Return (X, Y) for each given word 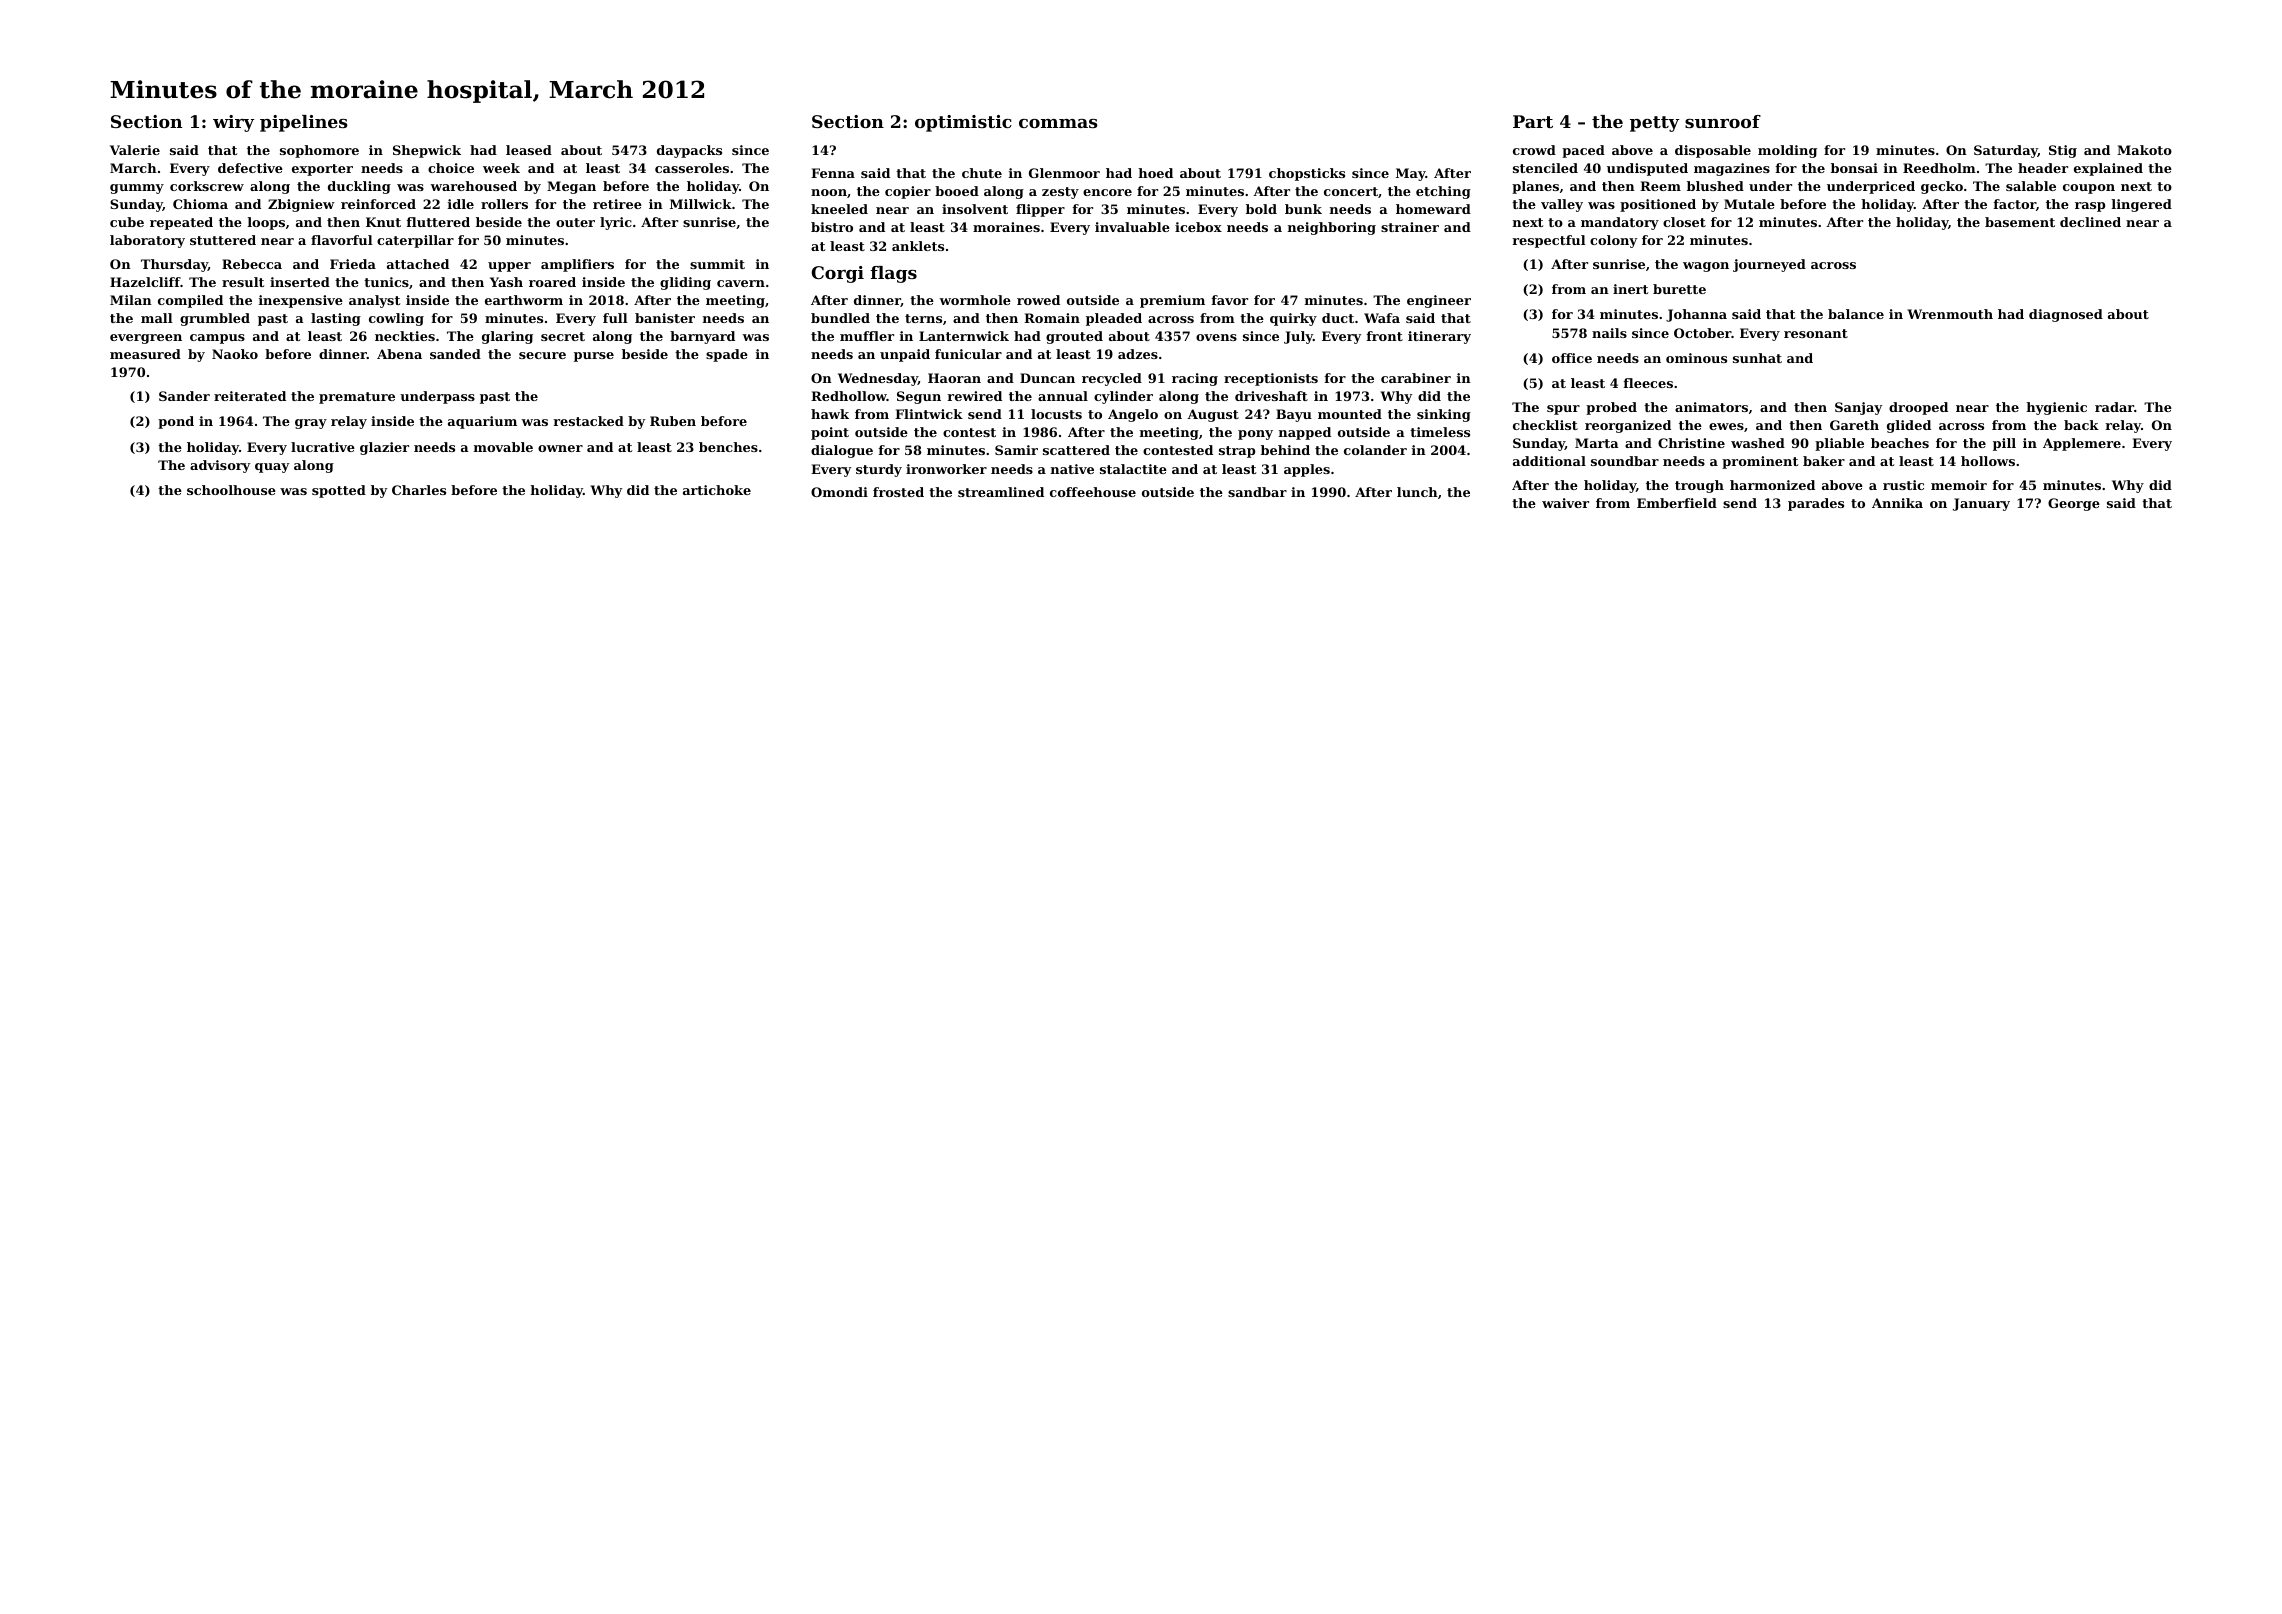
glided (1909, 426)
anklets (918, 246)
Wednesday (878, 379)
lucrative (323, 447)
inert (1630, 289)
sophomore (319, 151)
